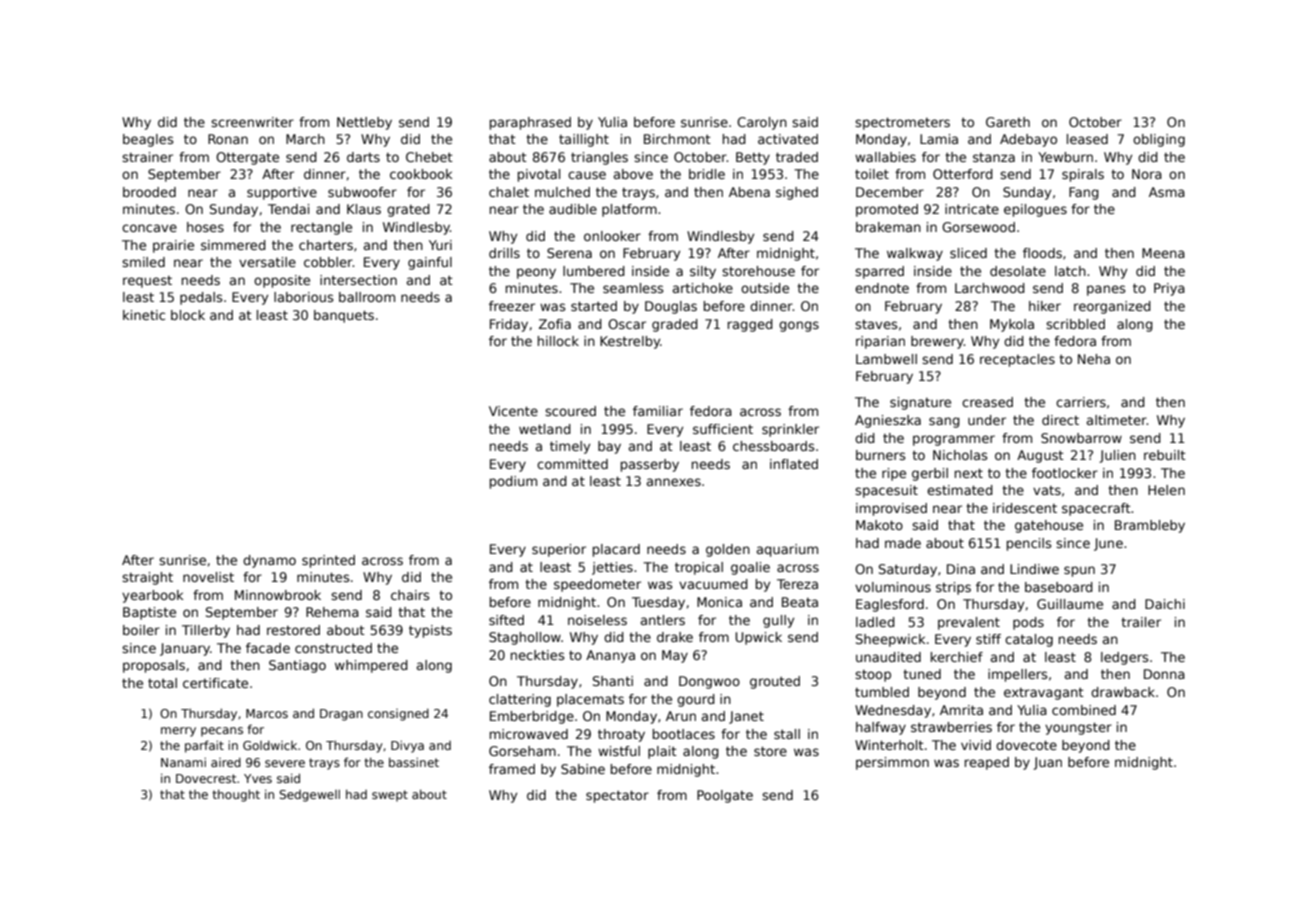 This image has height=924, width=1308. What do you see at coordinates (658, 411) in the image?
I see `familiar` at bounding box center [658, 411].
